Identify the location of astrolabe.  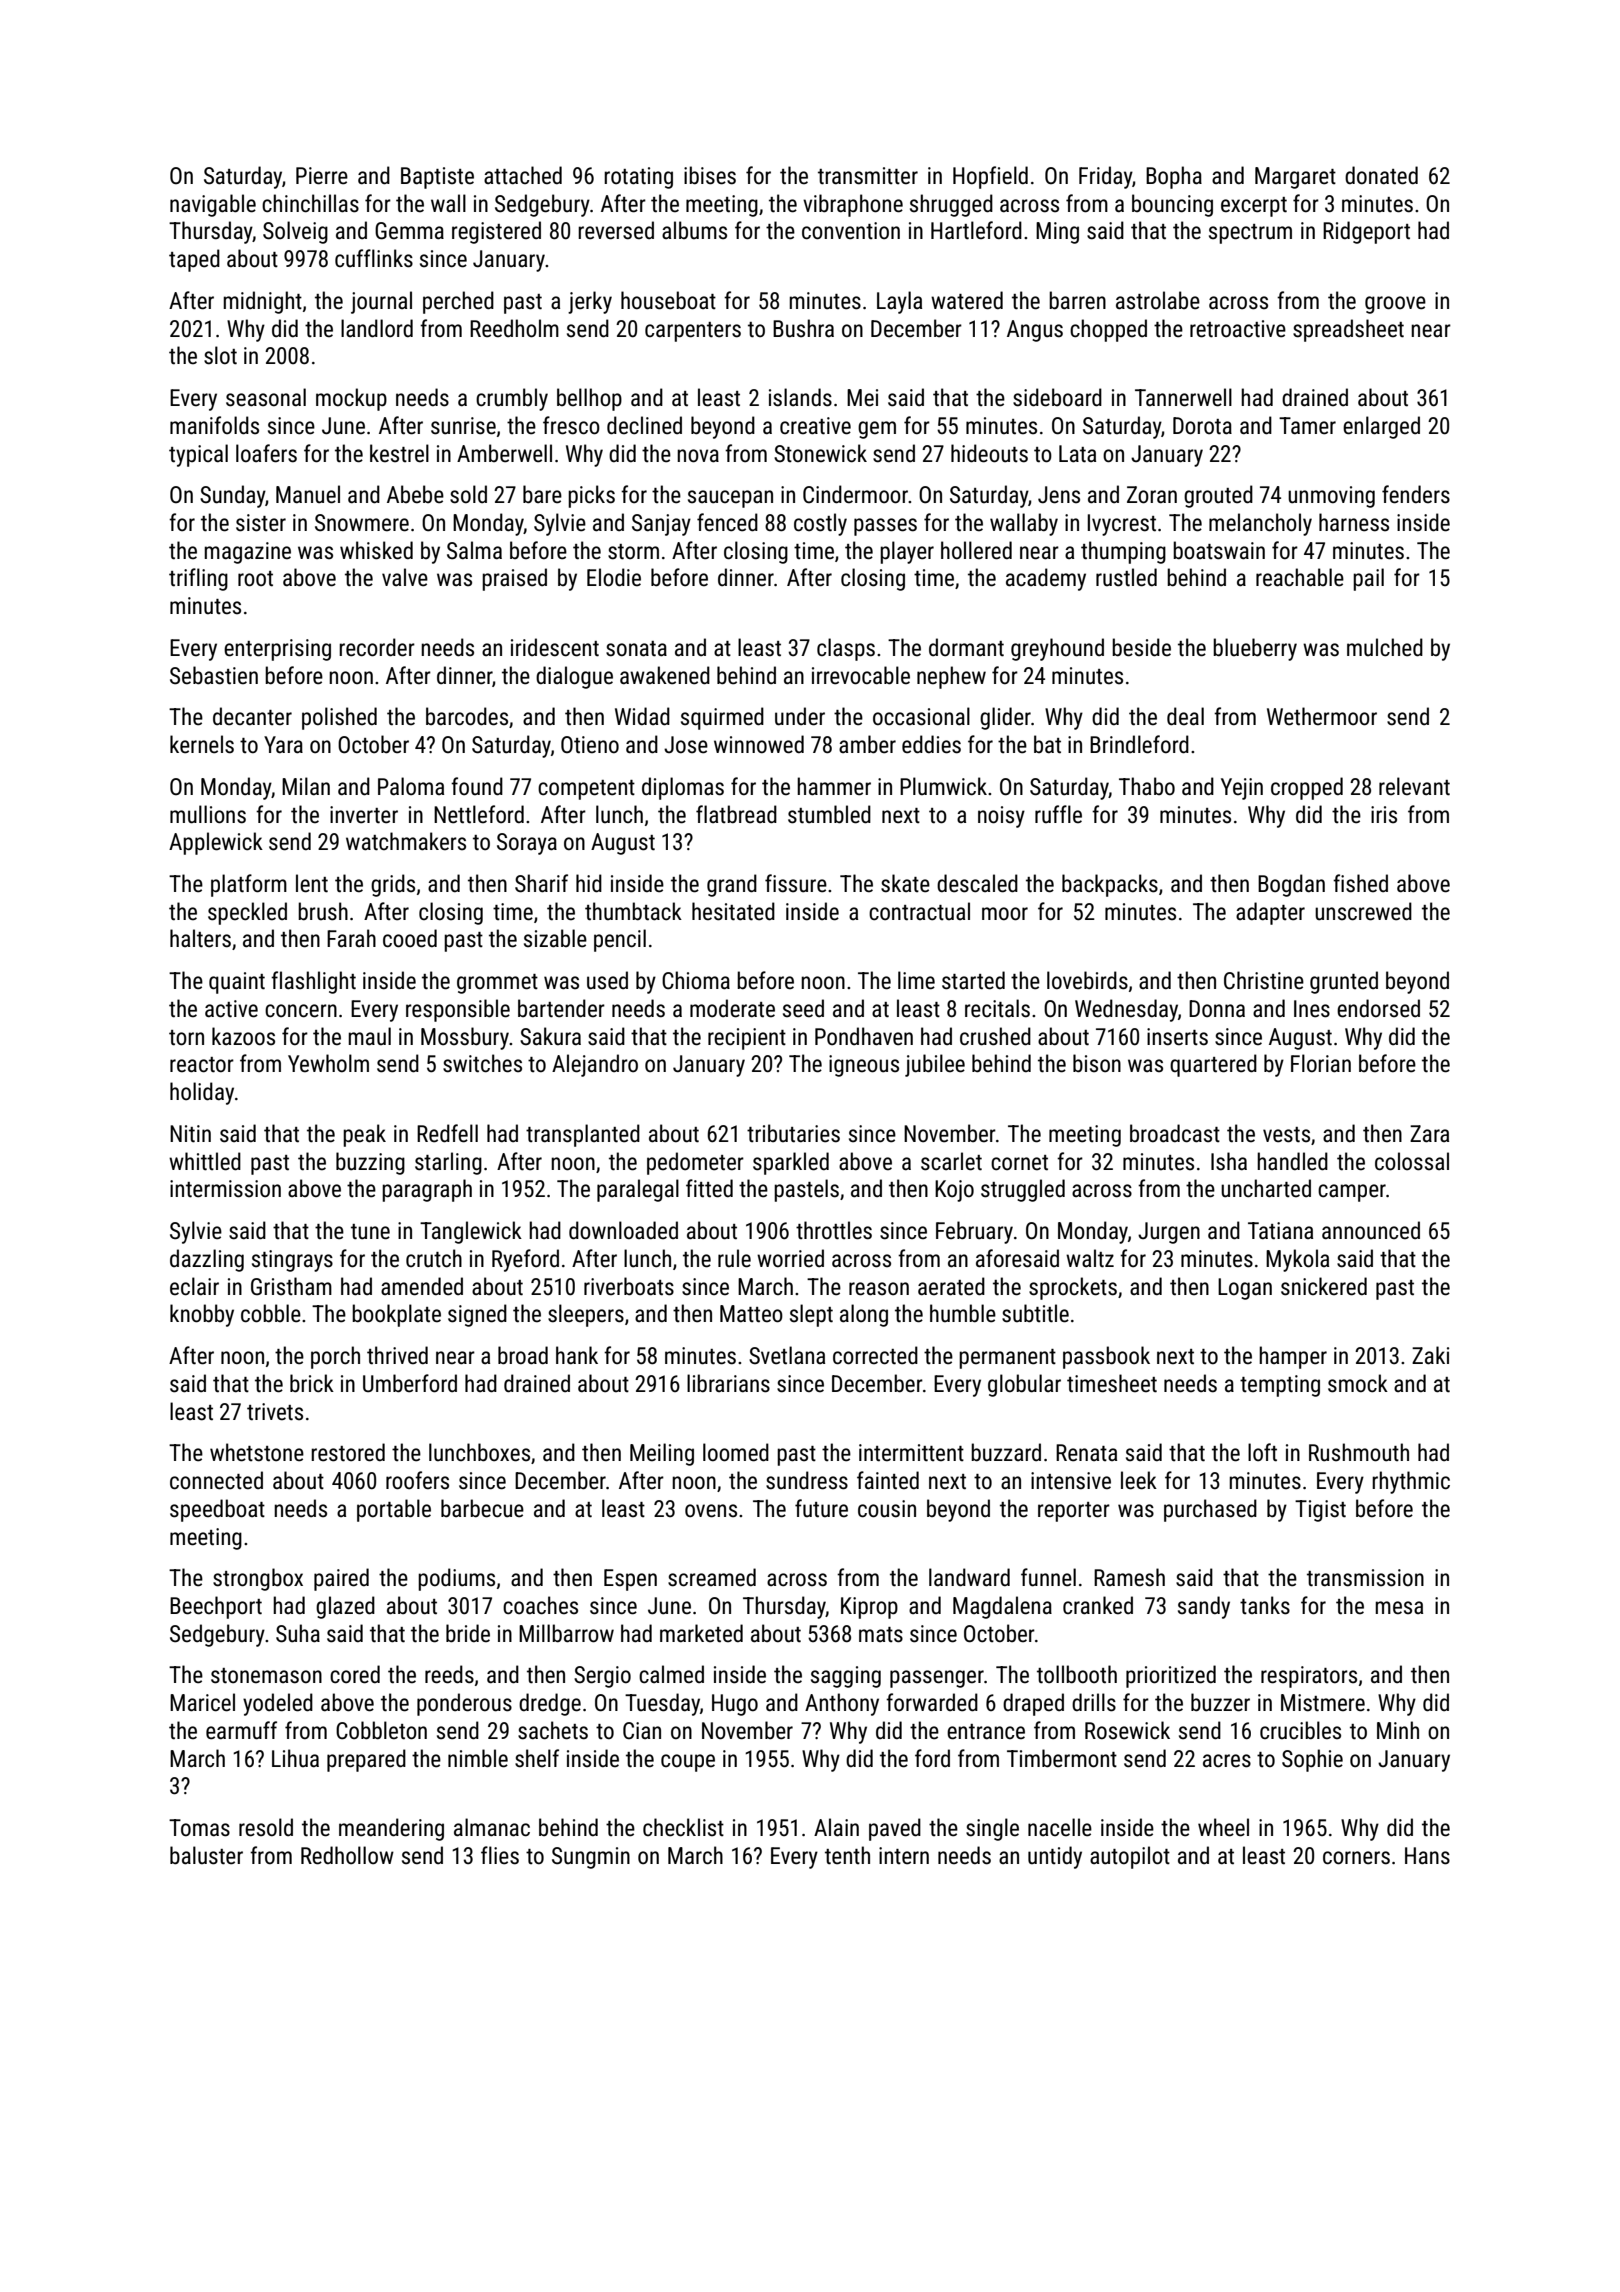
(1158, 300).
